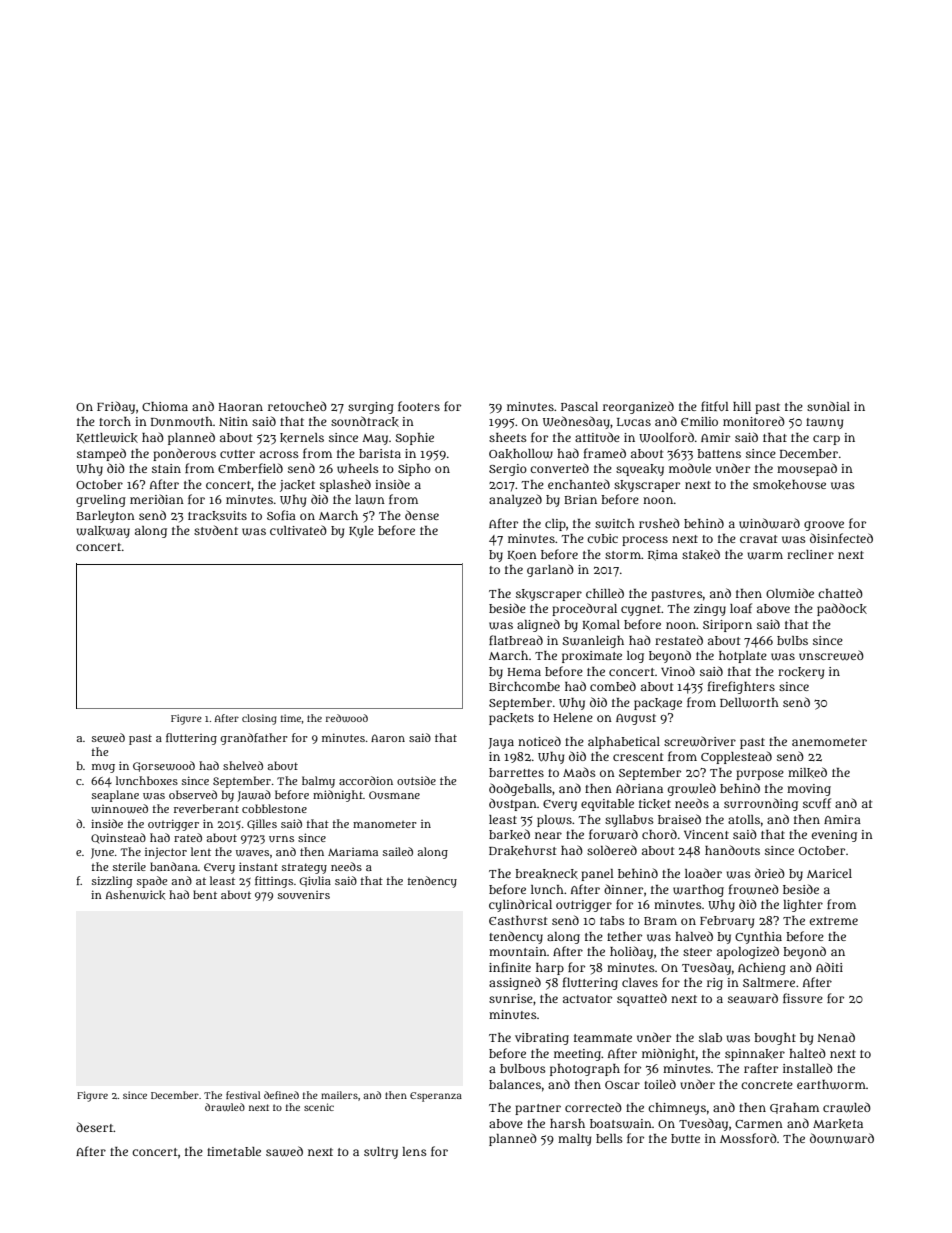  I want to click on desert, so click(94, 1127).
